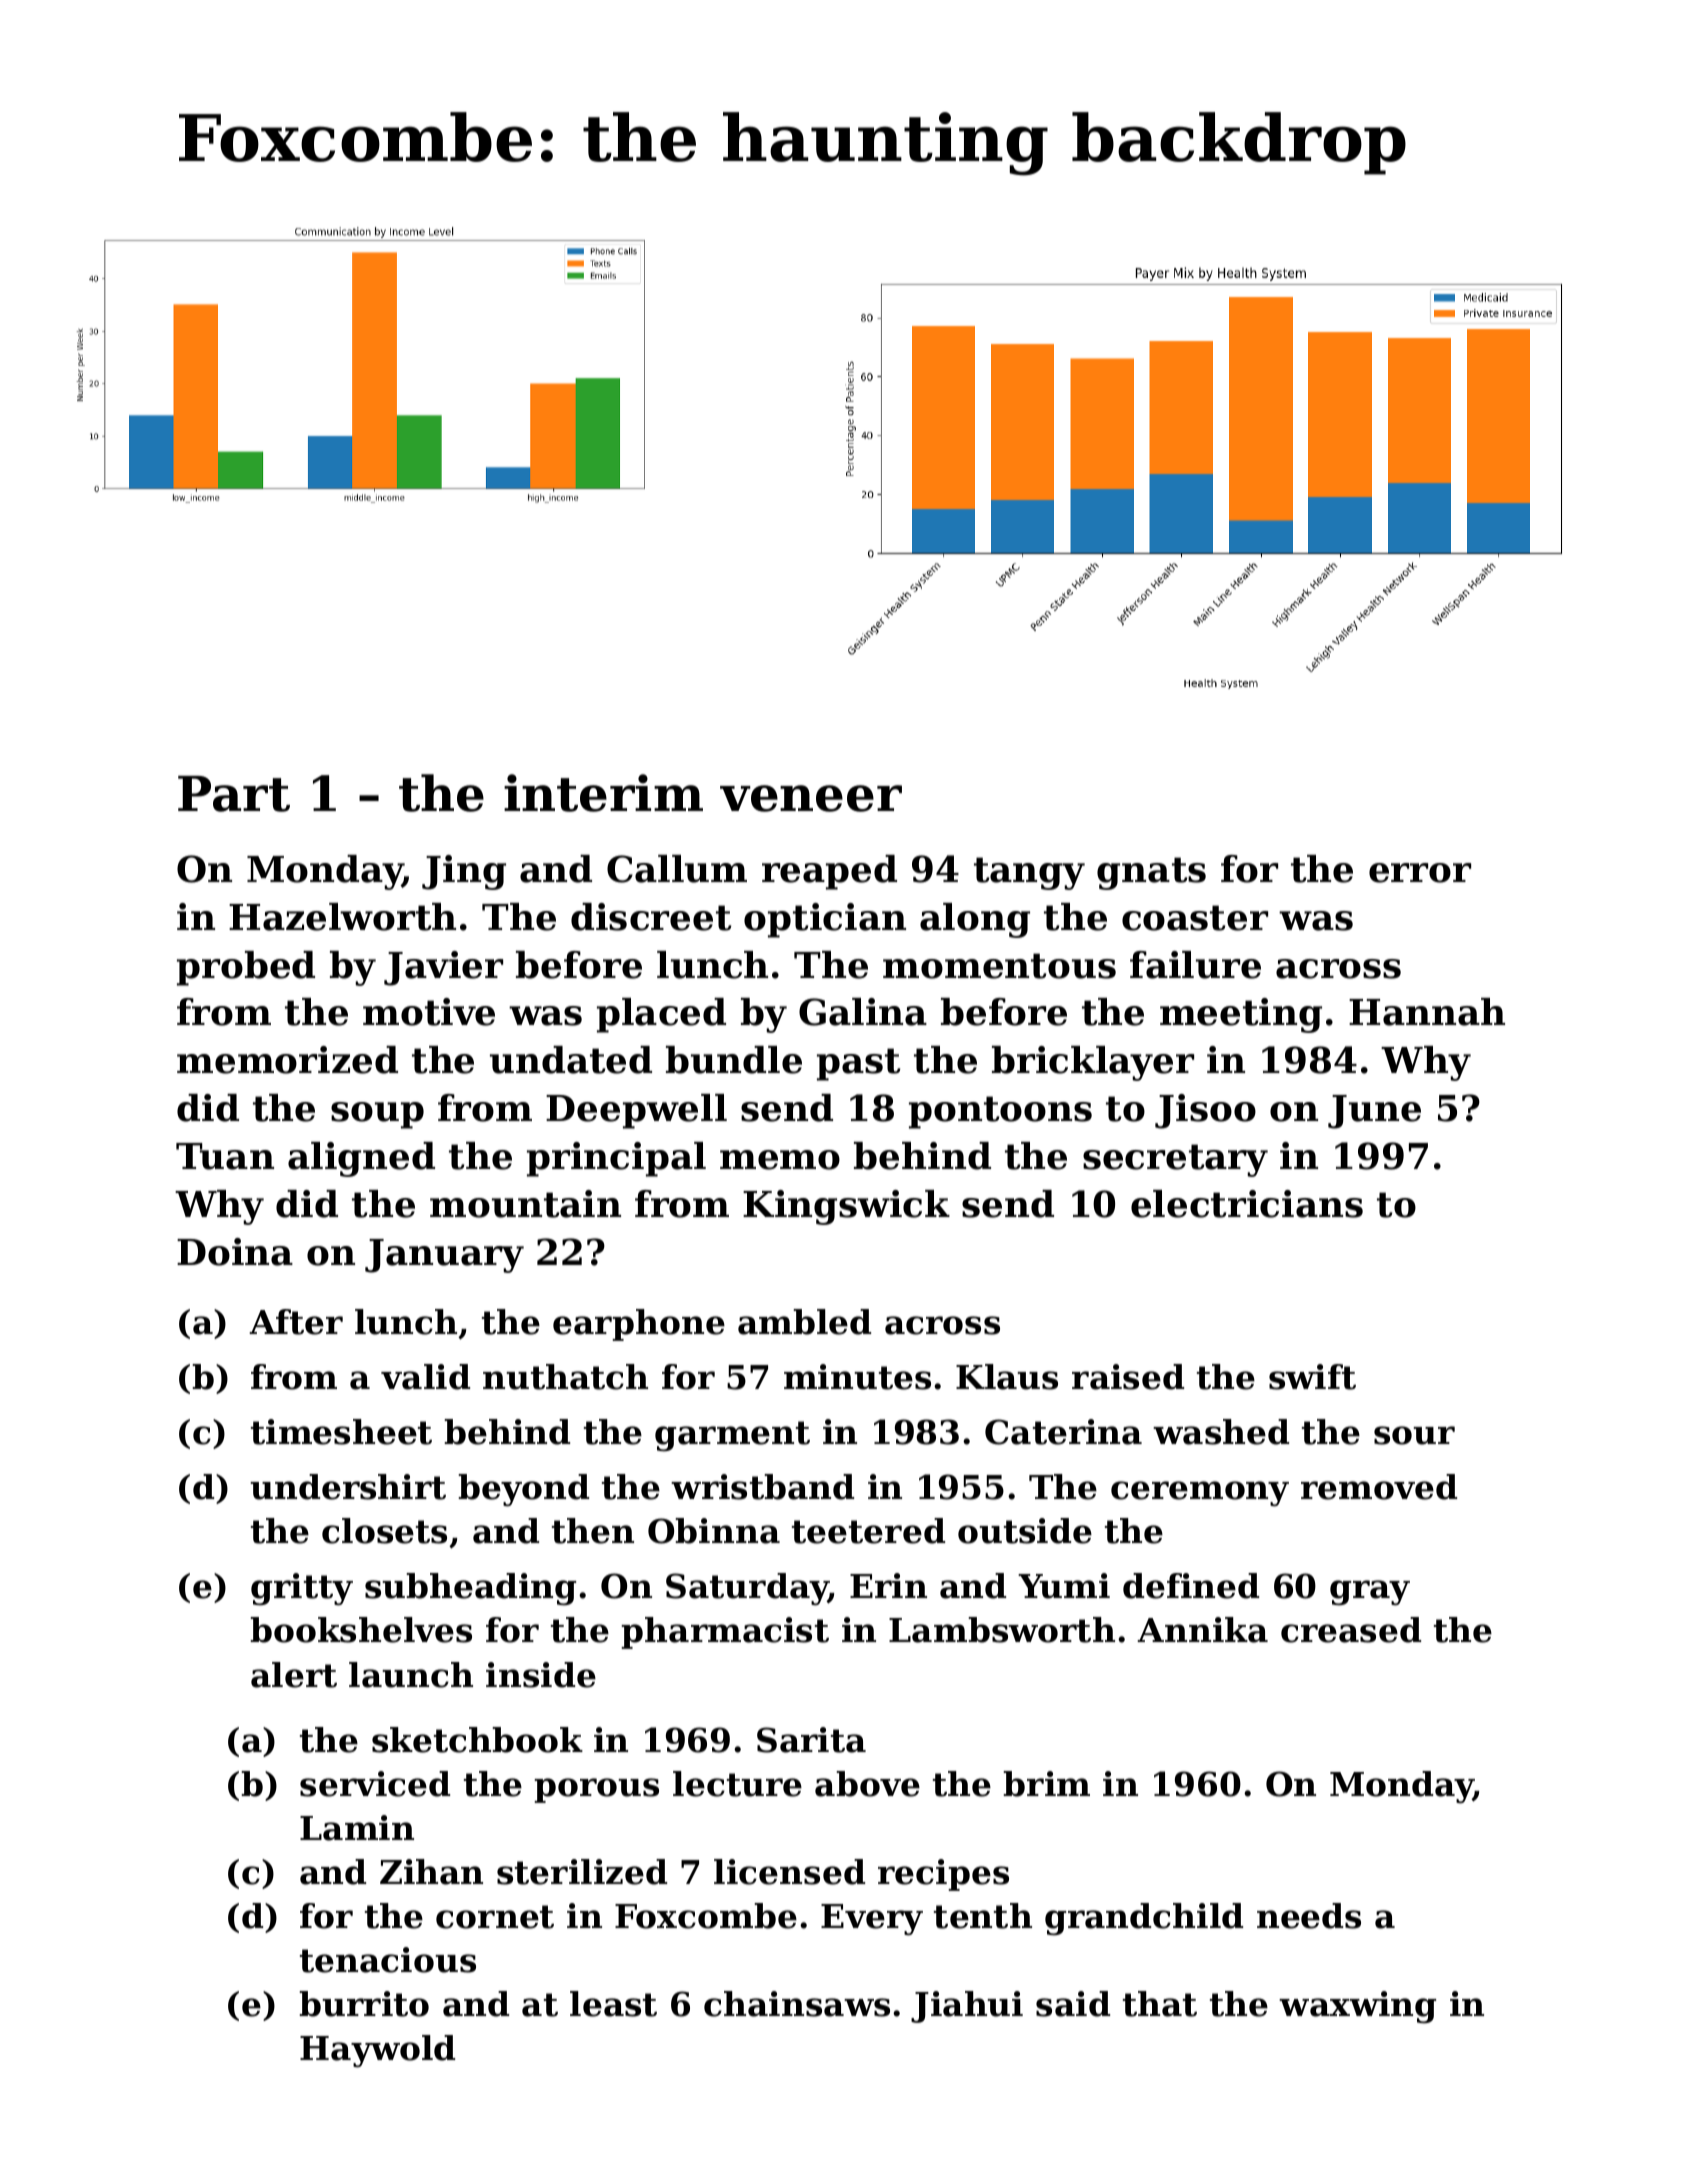  I want to click on Lamin, so click(357, 1828).
